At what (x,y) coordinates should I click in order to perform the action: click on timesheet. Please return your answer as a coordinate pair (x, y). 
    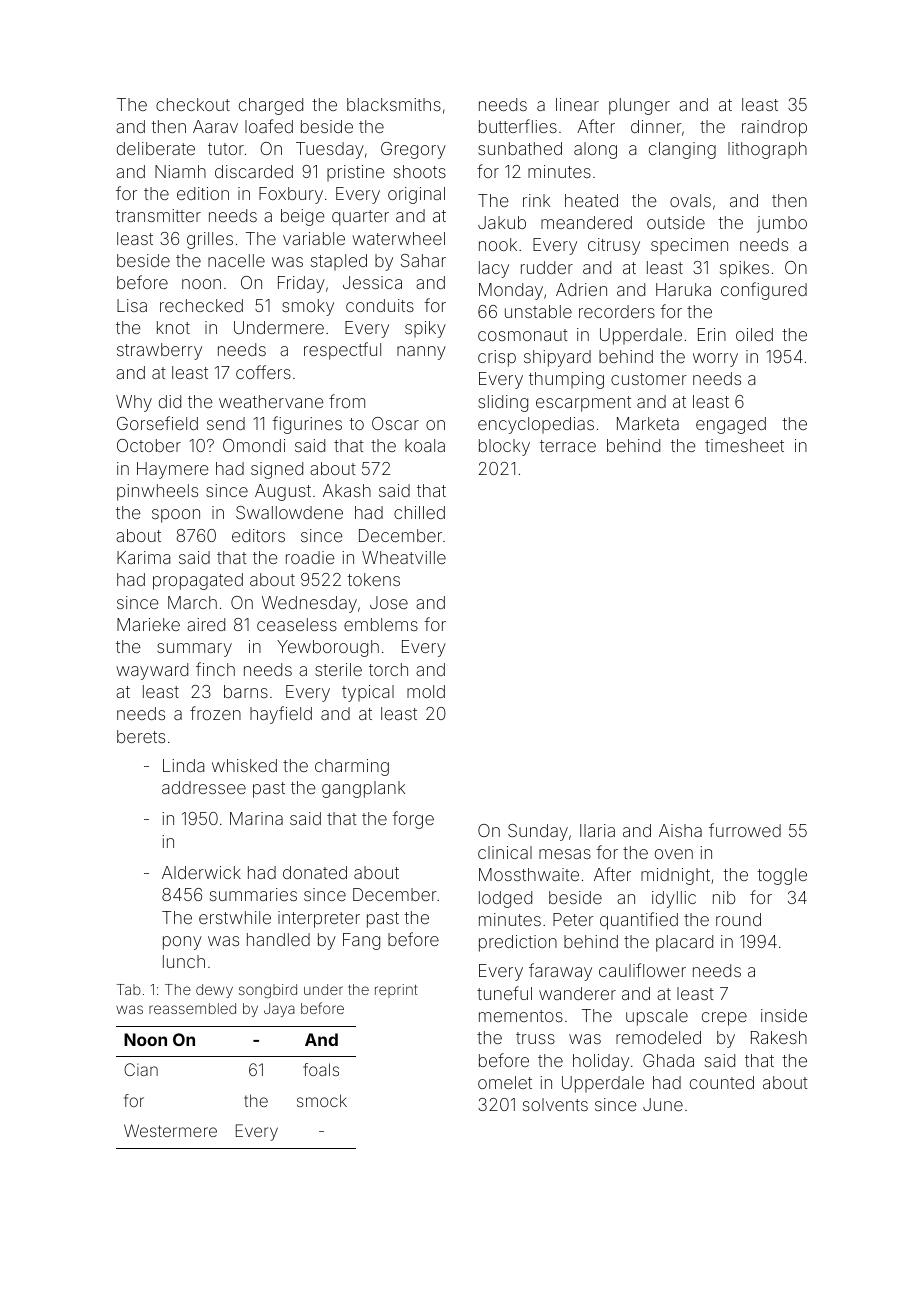
    Looking at the image, I should click on (744, 445).
